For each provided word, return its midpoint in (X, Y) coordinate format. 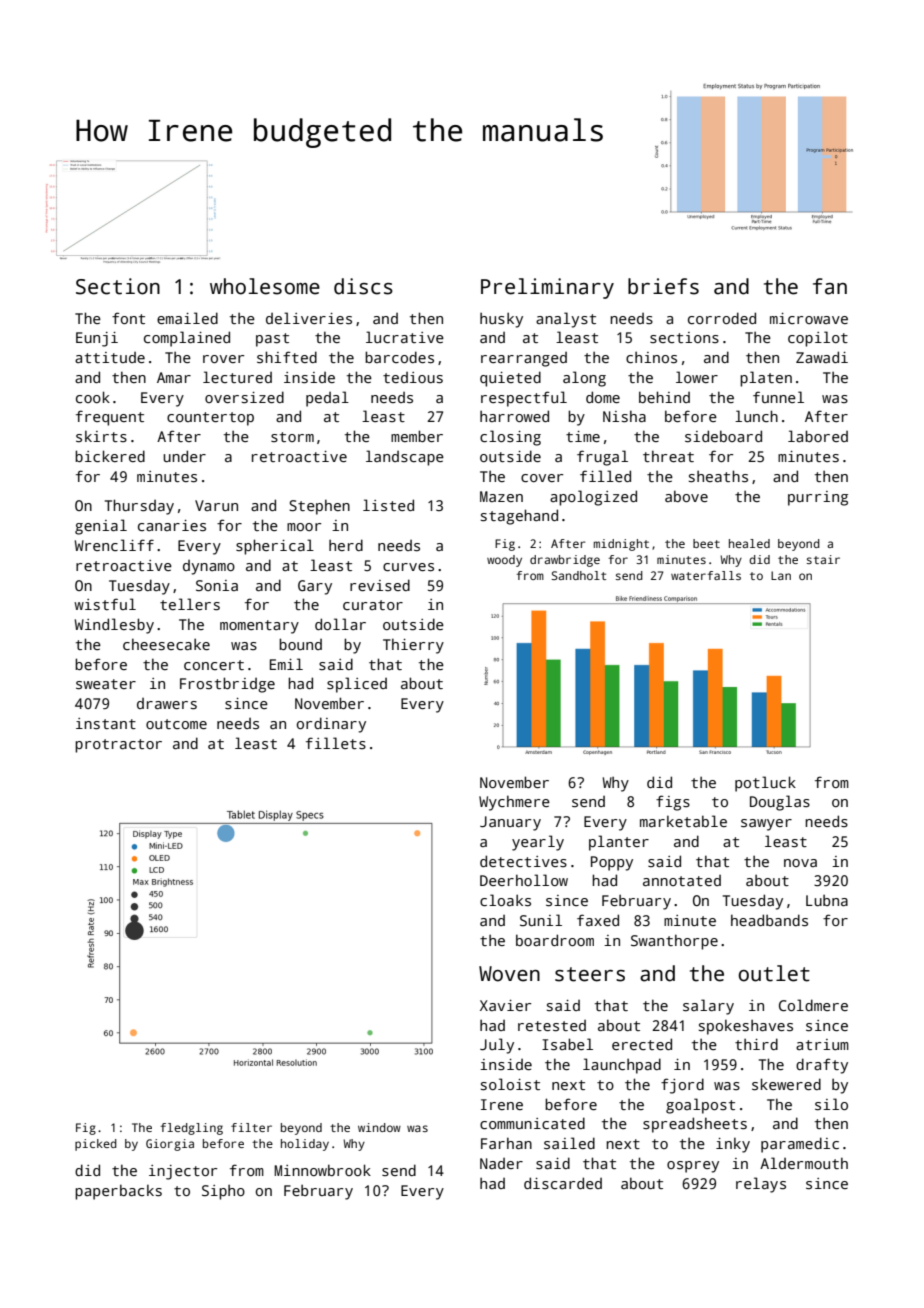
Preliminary (547, 288)
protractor (118, 746)
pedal (327, 399)
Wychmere (514, 803)
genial (101, 527)
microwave (809, 318)
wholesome (265, 286)
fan (830, 286)
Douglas (780, 803)
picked (96, 1145)
